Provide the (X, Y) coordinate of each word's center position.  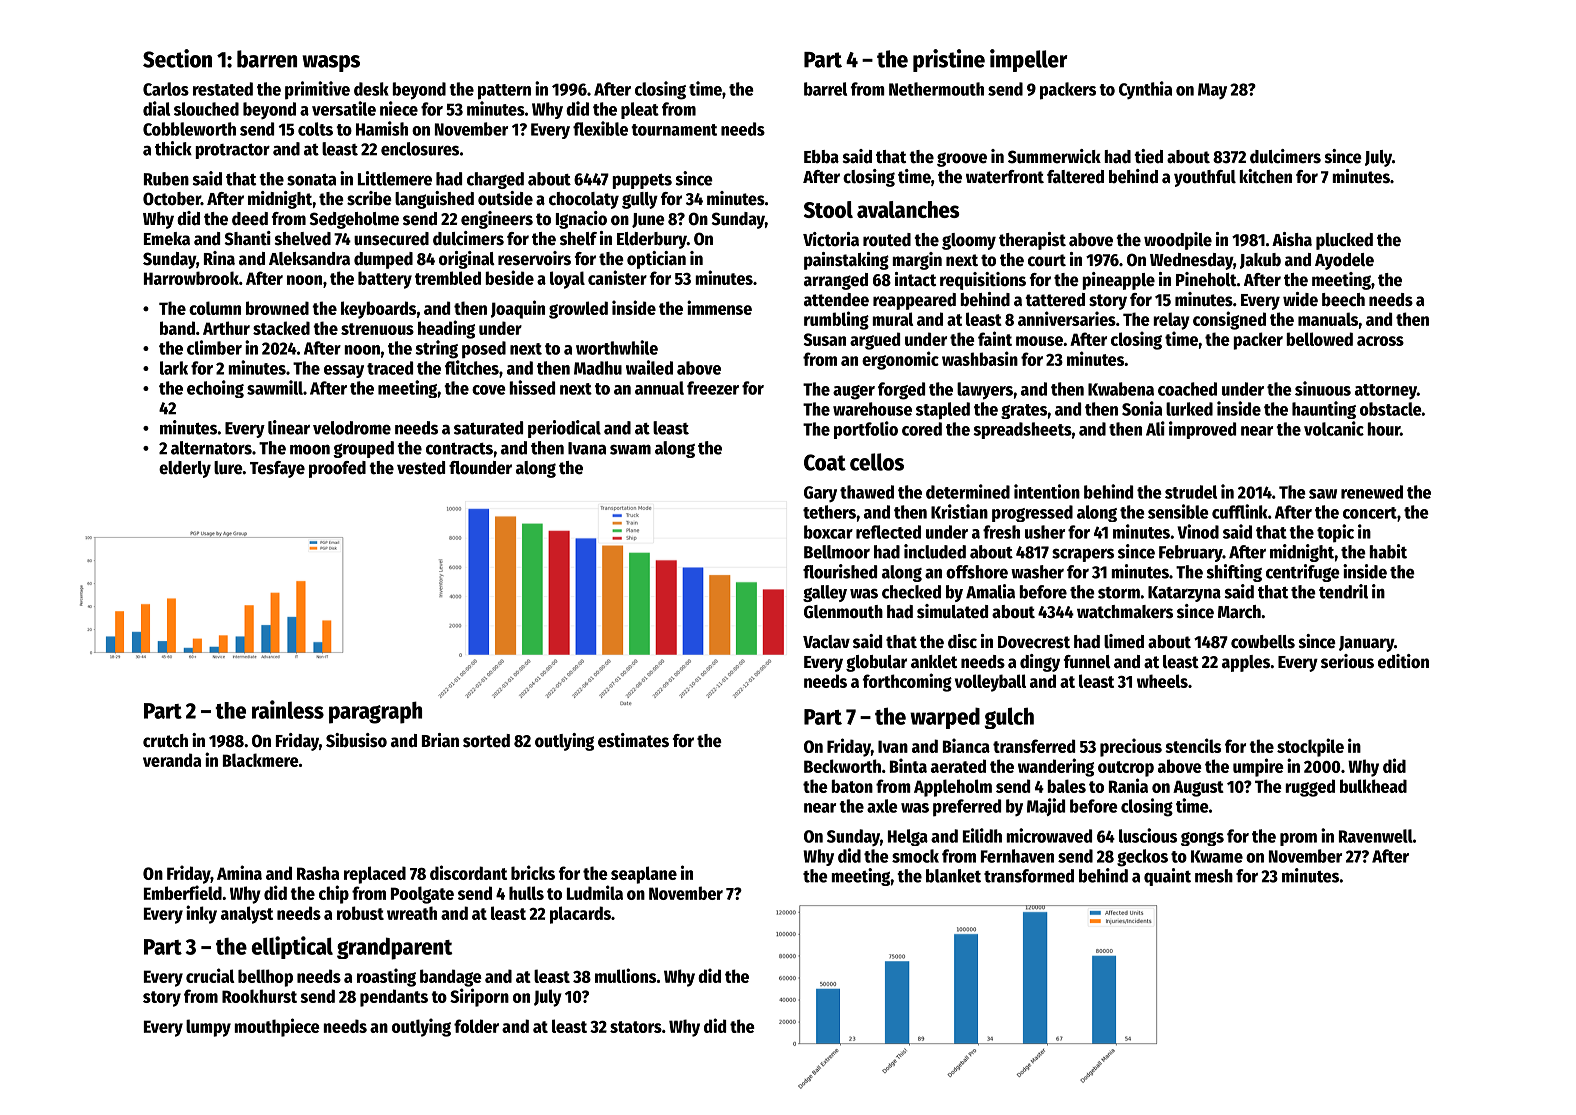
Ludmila (595, 892)
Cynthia (1145, 90)
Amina (239, 872)
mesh (1214, 876)
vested (421, 468)
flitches (472, 367)
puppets (642, 181)
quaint (1167, 877)
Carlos (166, 89)
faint (995, 338)
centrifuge (1303, 573)
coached (1187, 389)
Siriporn (479, 997)
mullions (625, 975)
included (935, 551)
